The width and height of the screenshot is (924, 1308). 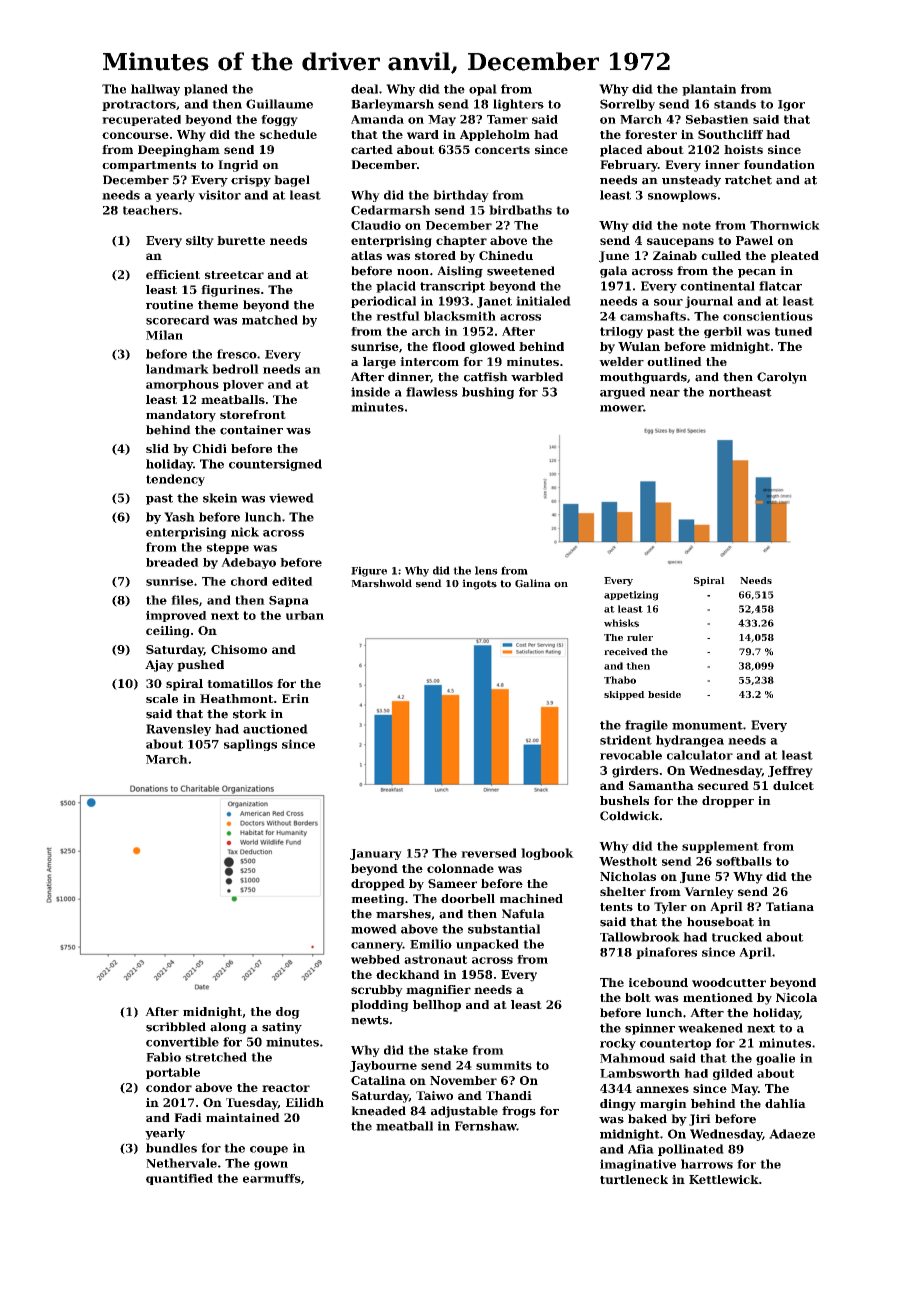 I want to click on turtleneck, so click(x=634, y=1179).
